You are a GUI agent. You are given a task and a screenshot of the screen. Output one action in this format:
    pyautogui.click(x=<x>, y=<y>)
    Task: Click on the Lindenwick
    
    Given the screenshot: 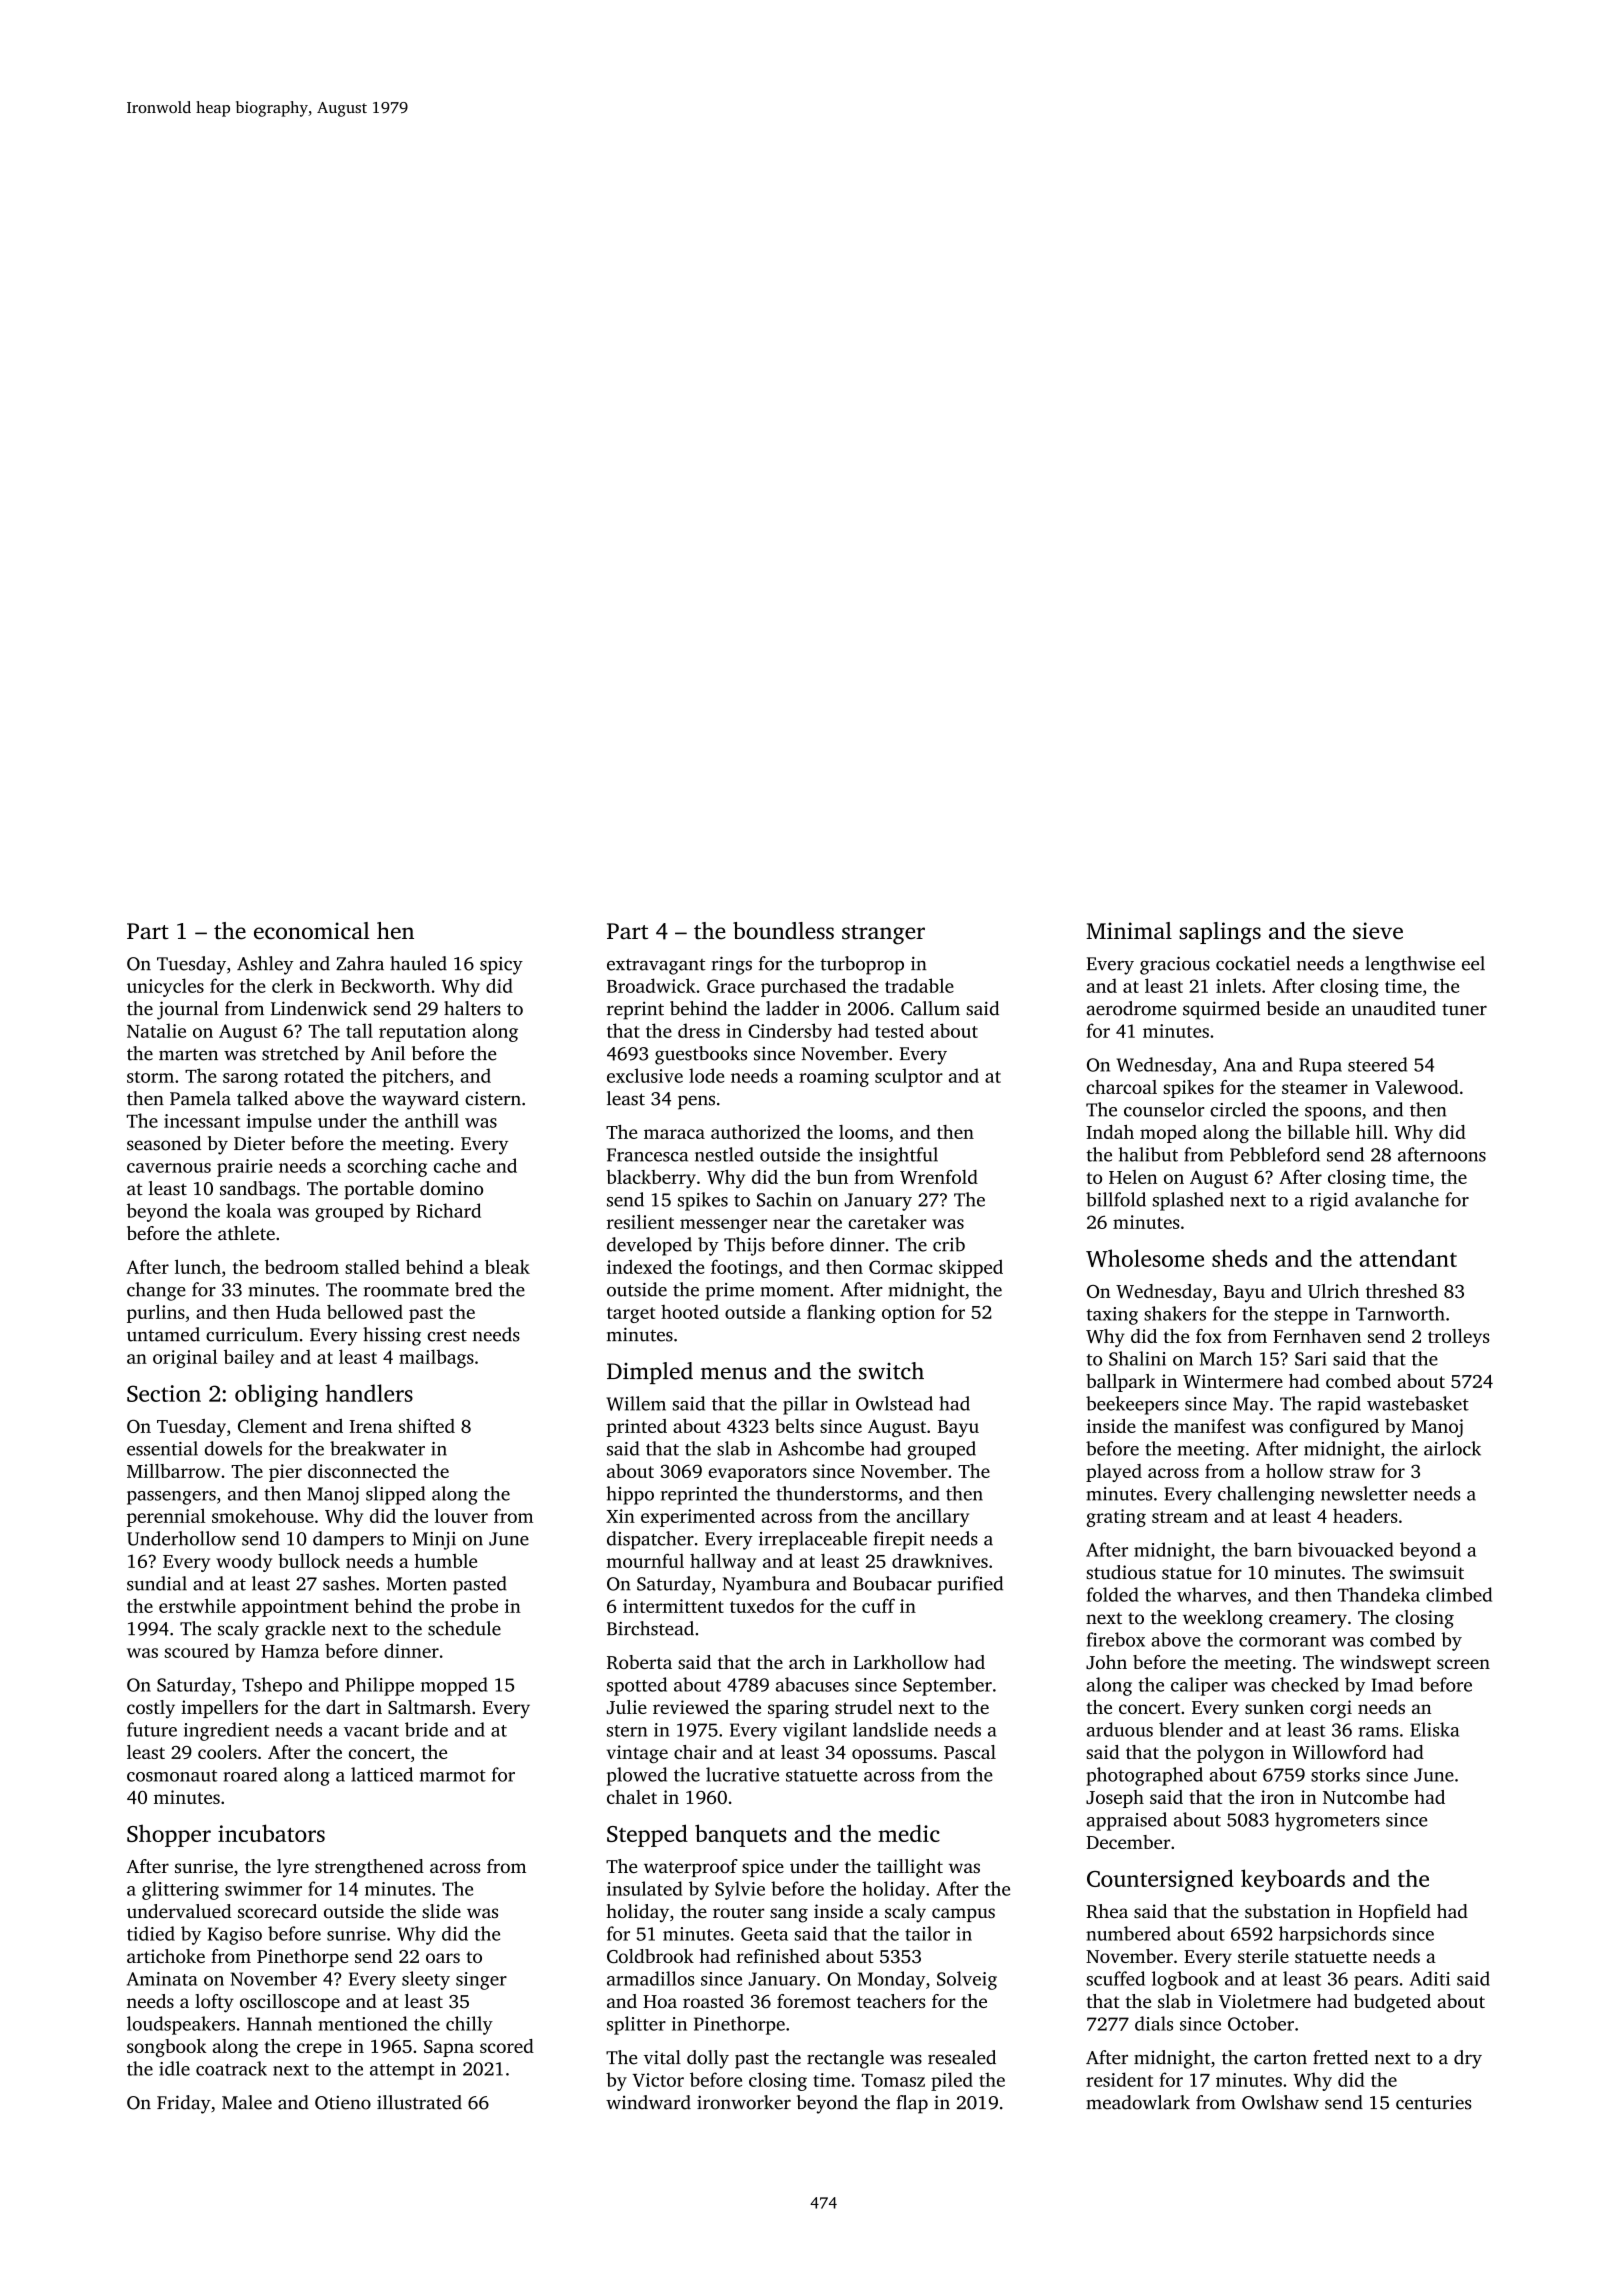 What is the action you would take?
    pyautogui.click(x=319, y=1008)
